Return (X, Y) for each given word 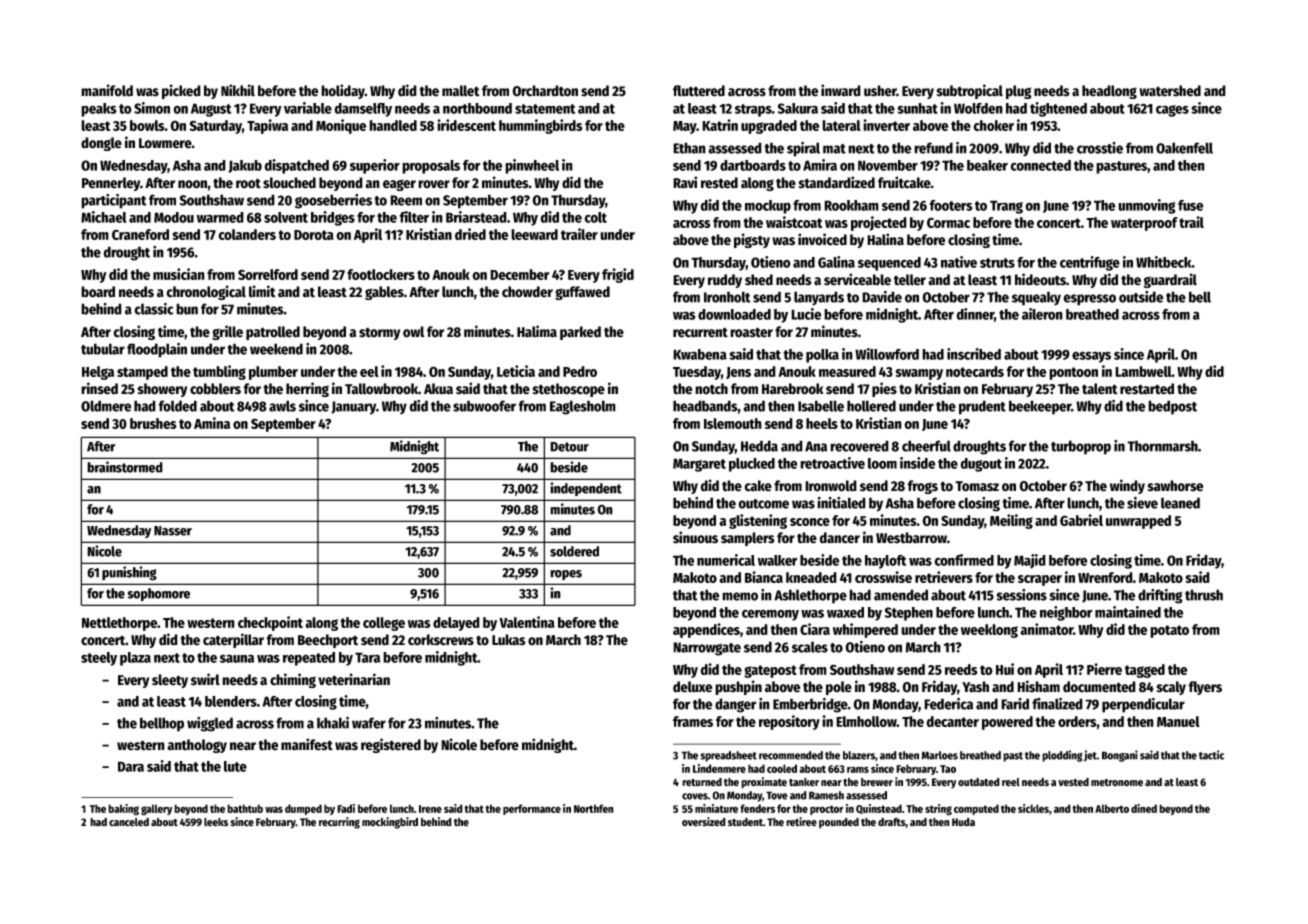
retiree (801, 822)
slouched (289, 183)
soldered (574, 551)
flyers (1205, 688)
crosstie (1100, 148)
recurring (339, 823)
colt (595, 217)
